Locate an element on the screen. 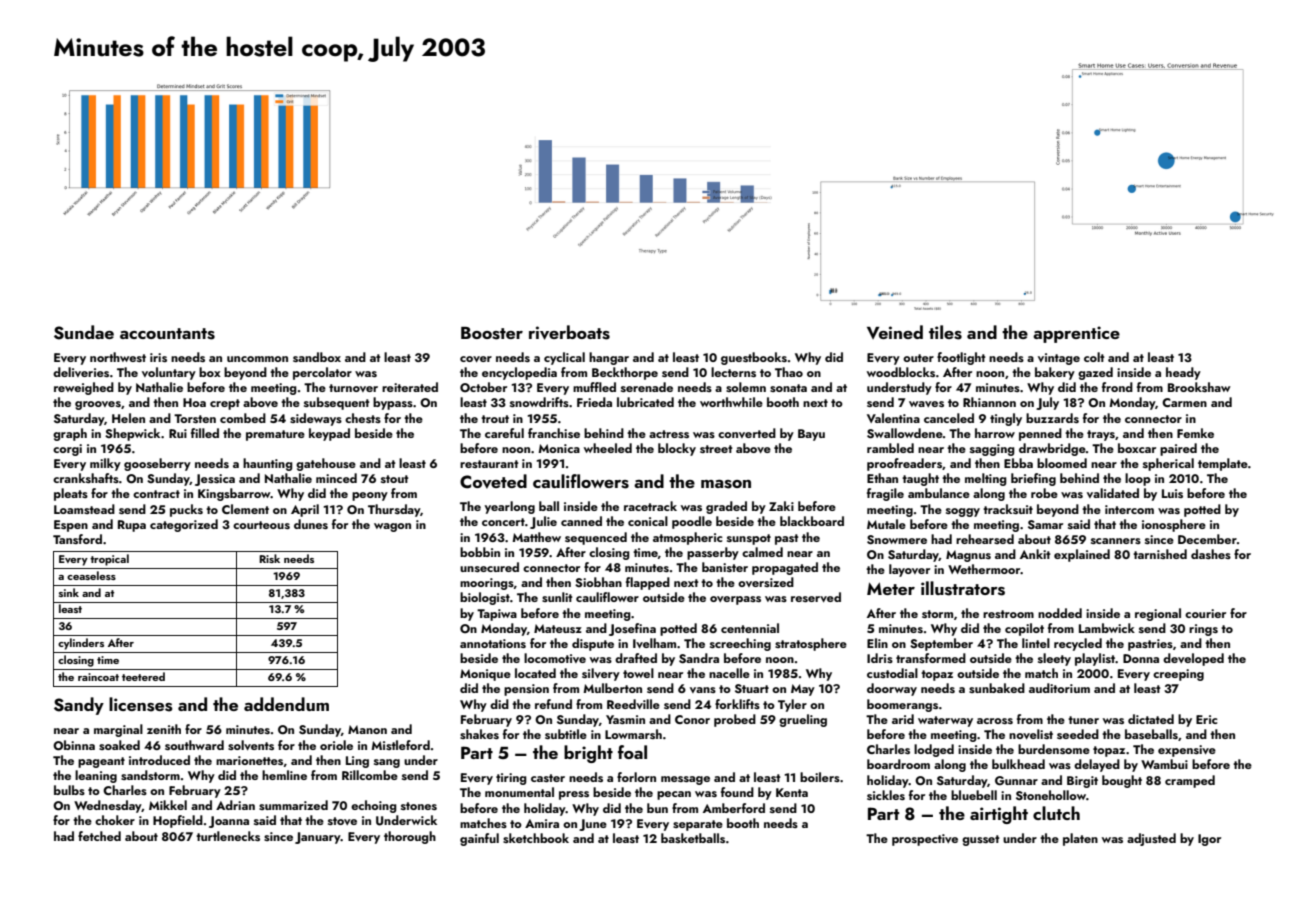  colt is located at coordinates (1094, 357).
